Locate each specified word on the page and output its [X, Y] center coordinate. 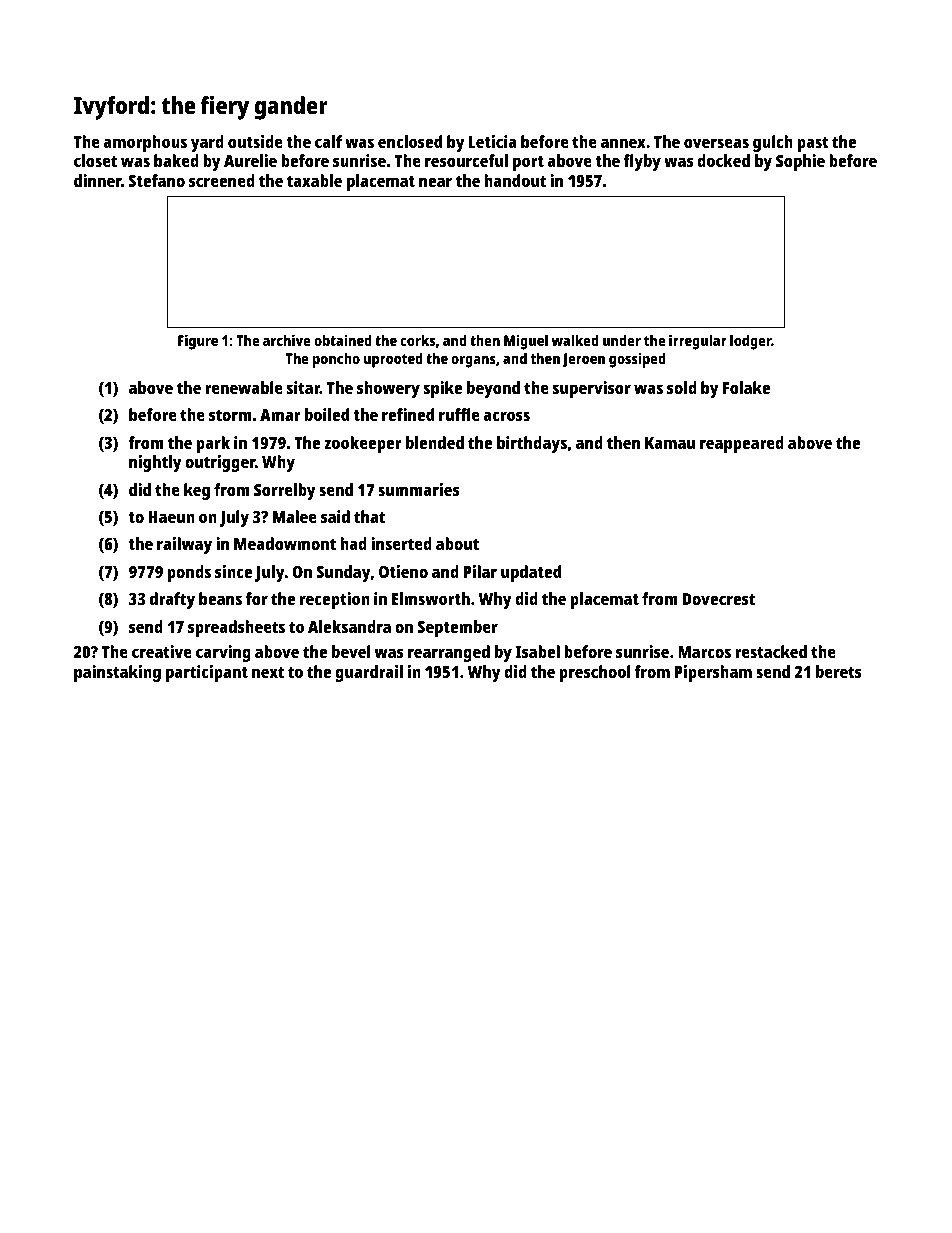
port [528, 163]
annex [623, 143]
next [268, 672]
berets [839, 671]
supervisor [592, 389]
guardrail [369, 673]
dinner [98, 180]
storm [230, 415]
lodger [751, 342]
